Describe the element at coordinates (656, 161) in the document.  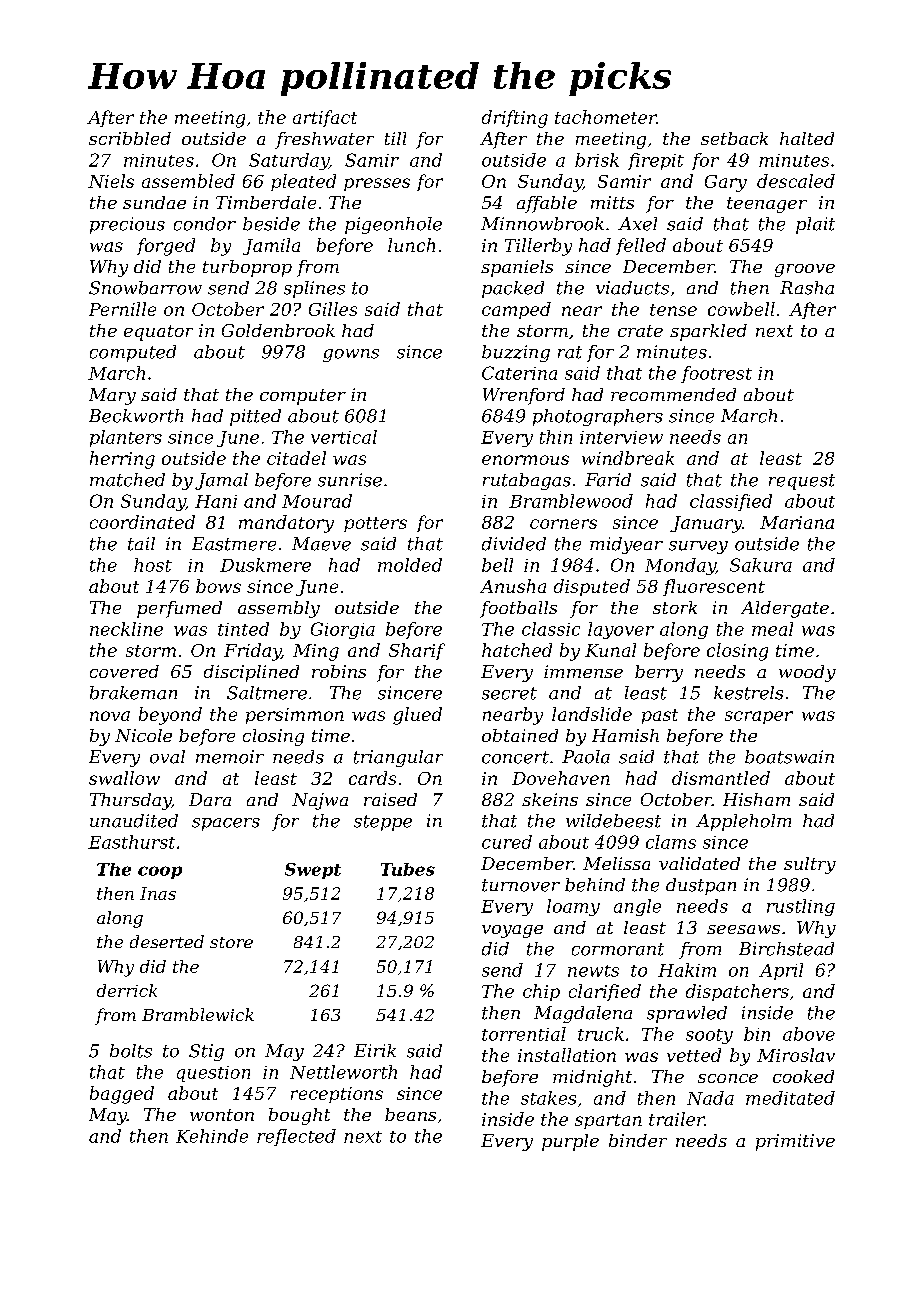
I see `firepit` at that location.
